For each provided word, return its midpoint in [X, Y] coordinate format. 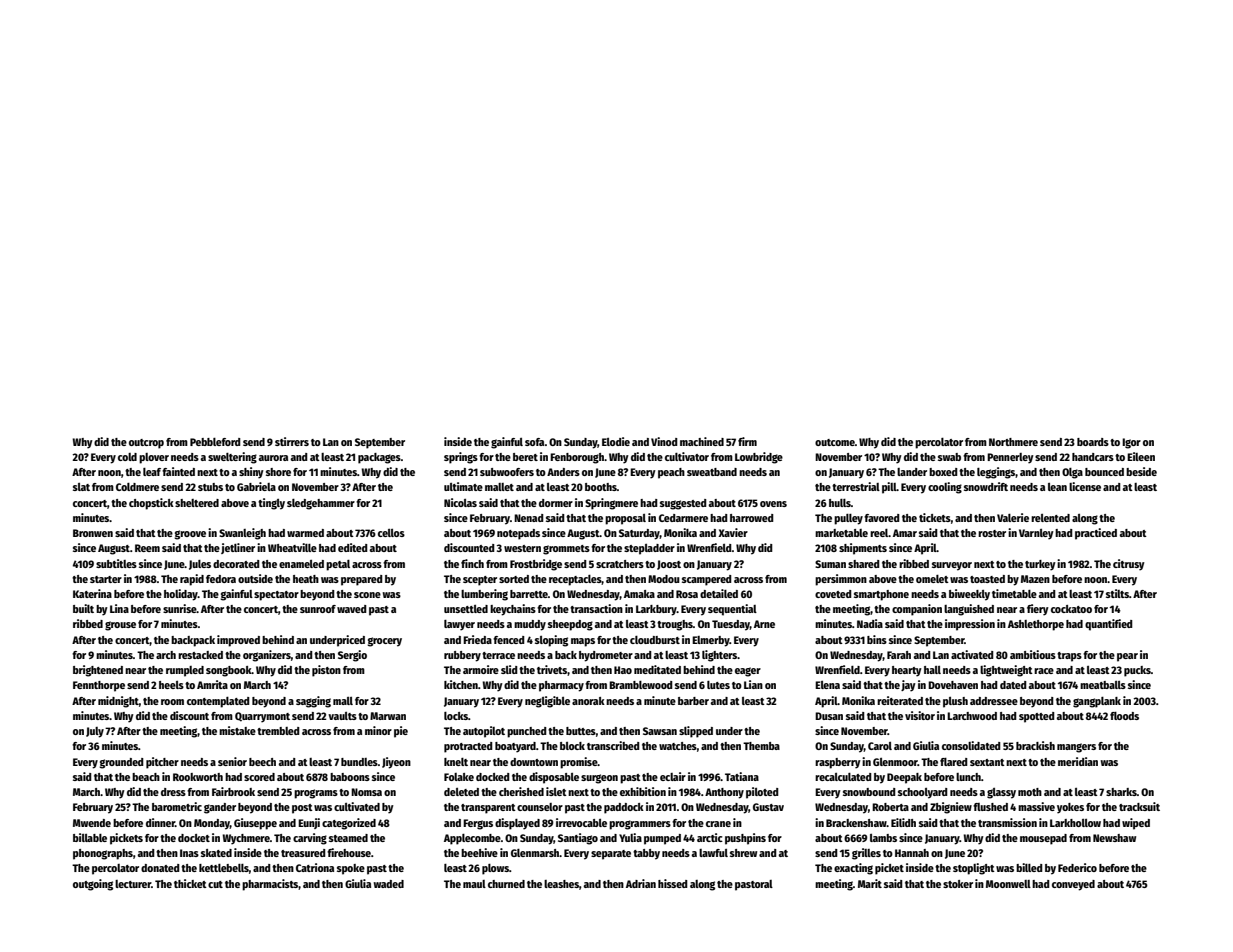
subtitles [116, 563]
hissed [673, 883]
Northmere [1013, 442]
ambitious [1033, 654]
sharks [1121, 792]
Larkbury [656, 610]
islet [556, 791]
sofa [535, 442]
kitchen [461, 684]
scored [259, 777]
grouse [120, 626]
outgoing [93, 885]
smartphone [881, 595]
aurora [273, 458]
